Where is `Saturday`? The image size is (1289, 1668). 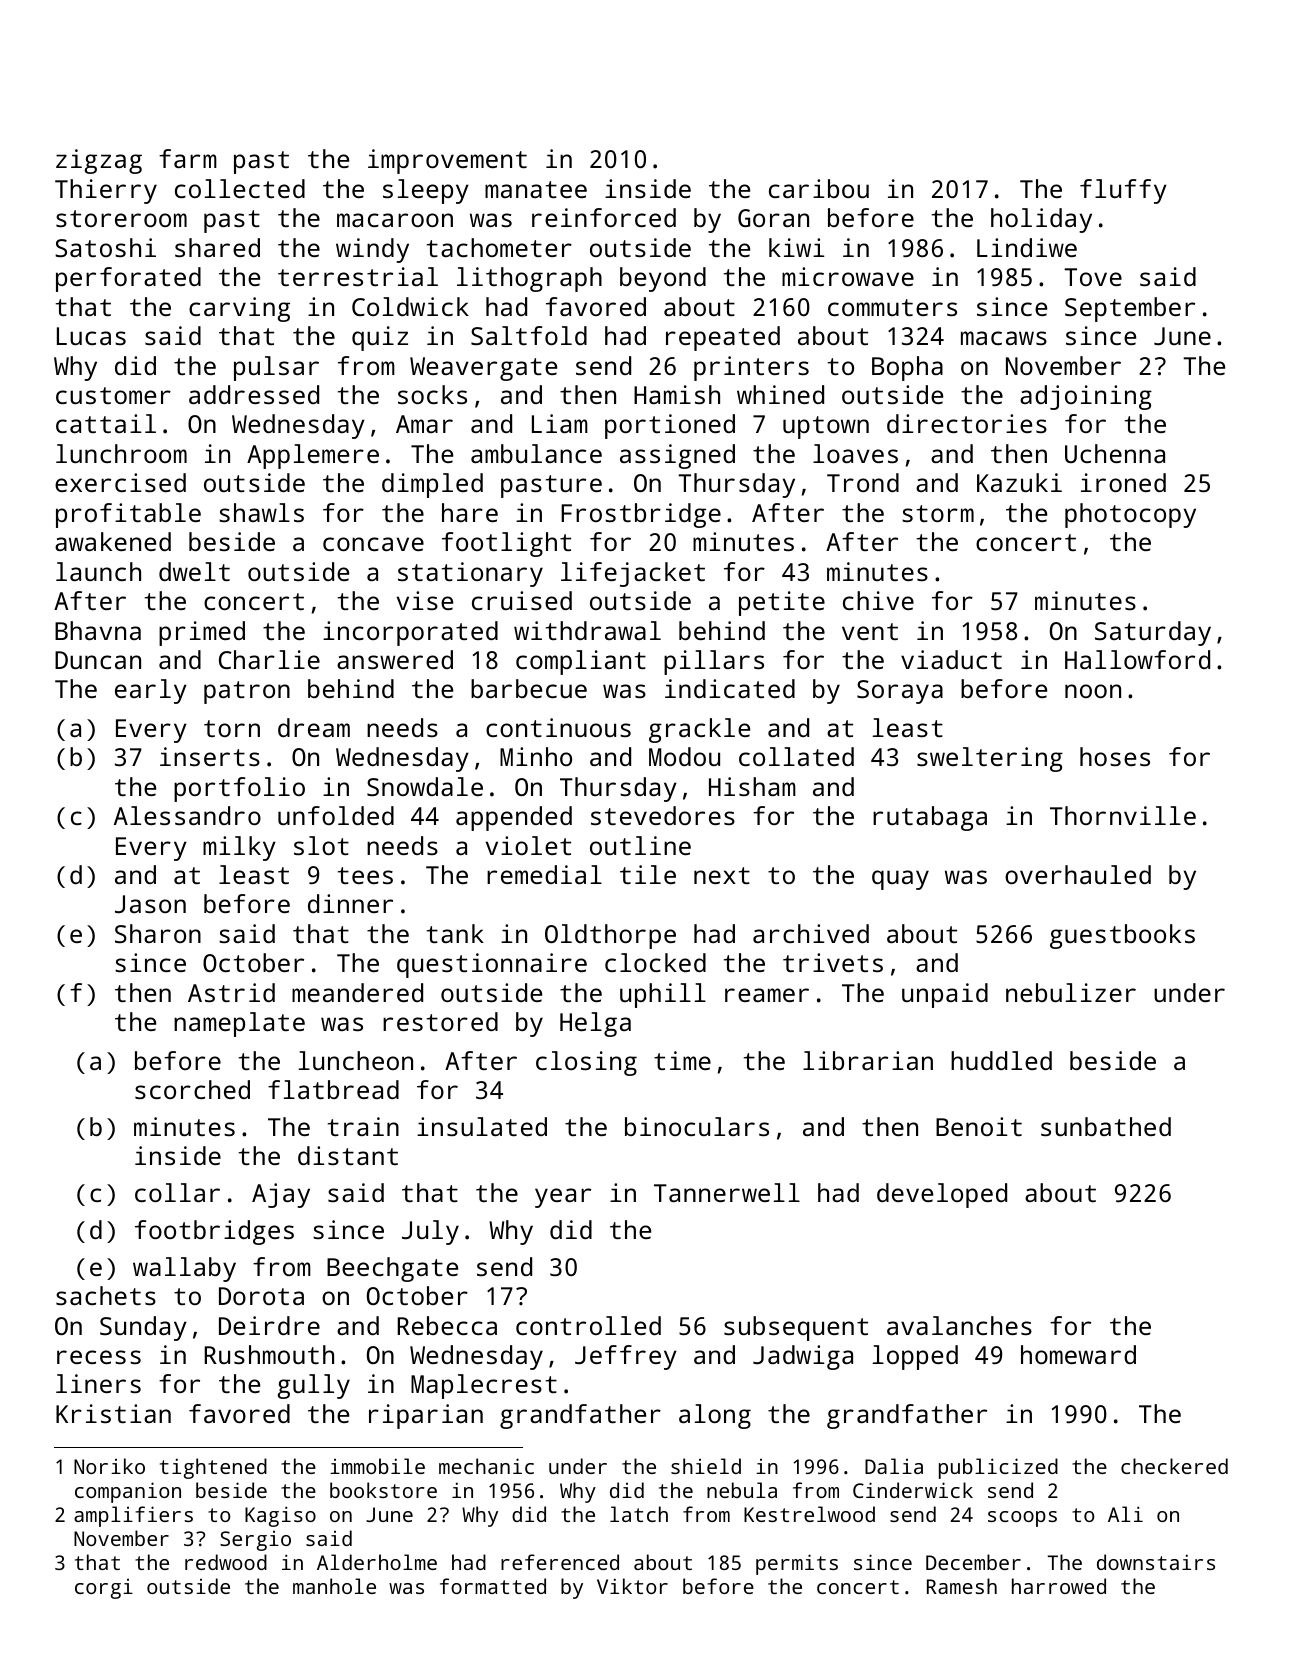 Saturday is located at coordinates (1153, 633).
